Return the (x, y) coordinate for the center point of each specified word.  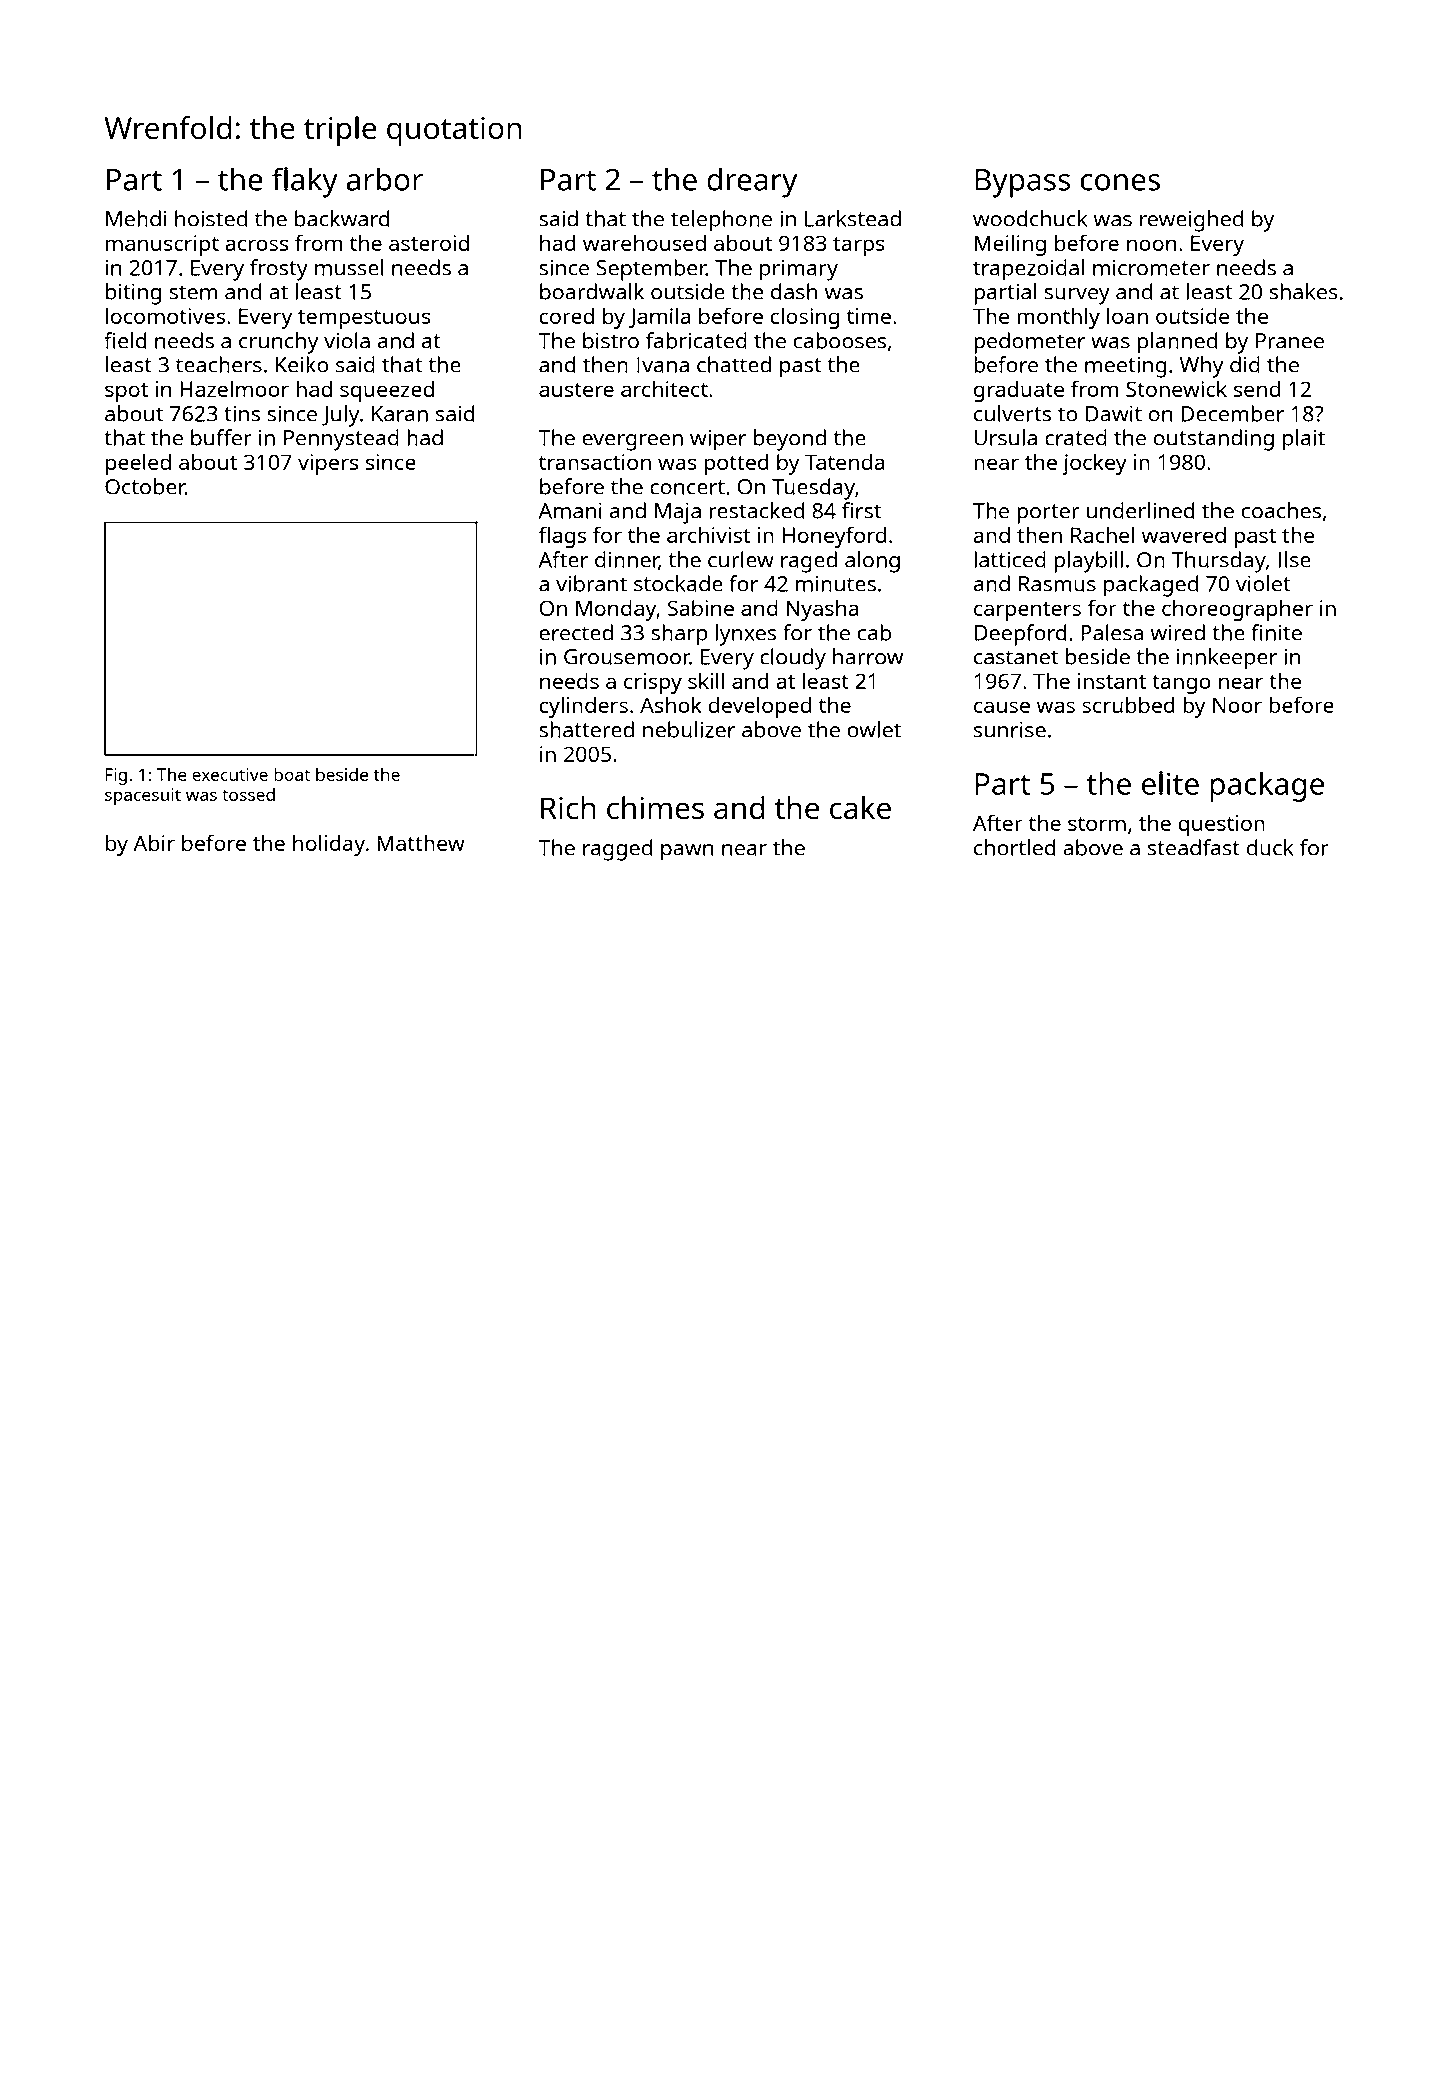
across (256, 245)
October (145, 486)
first (861, 510)
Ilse (1295, 559)
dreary (752, 182)
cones (1120, 182)
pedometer (1029, 343)
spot (126, 392)
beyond (790, 440)
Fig (116, 776)
